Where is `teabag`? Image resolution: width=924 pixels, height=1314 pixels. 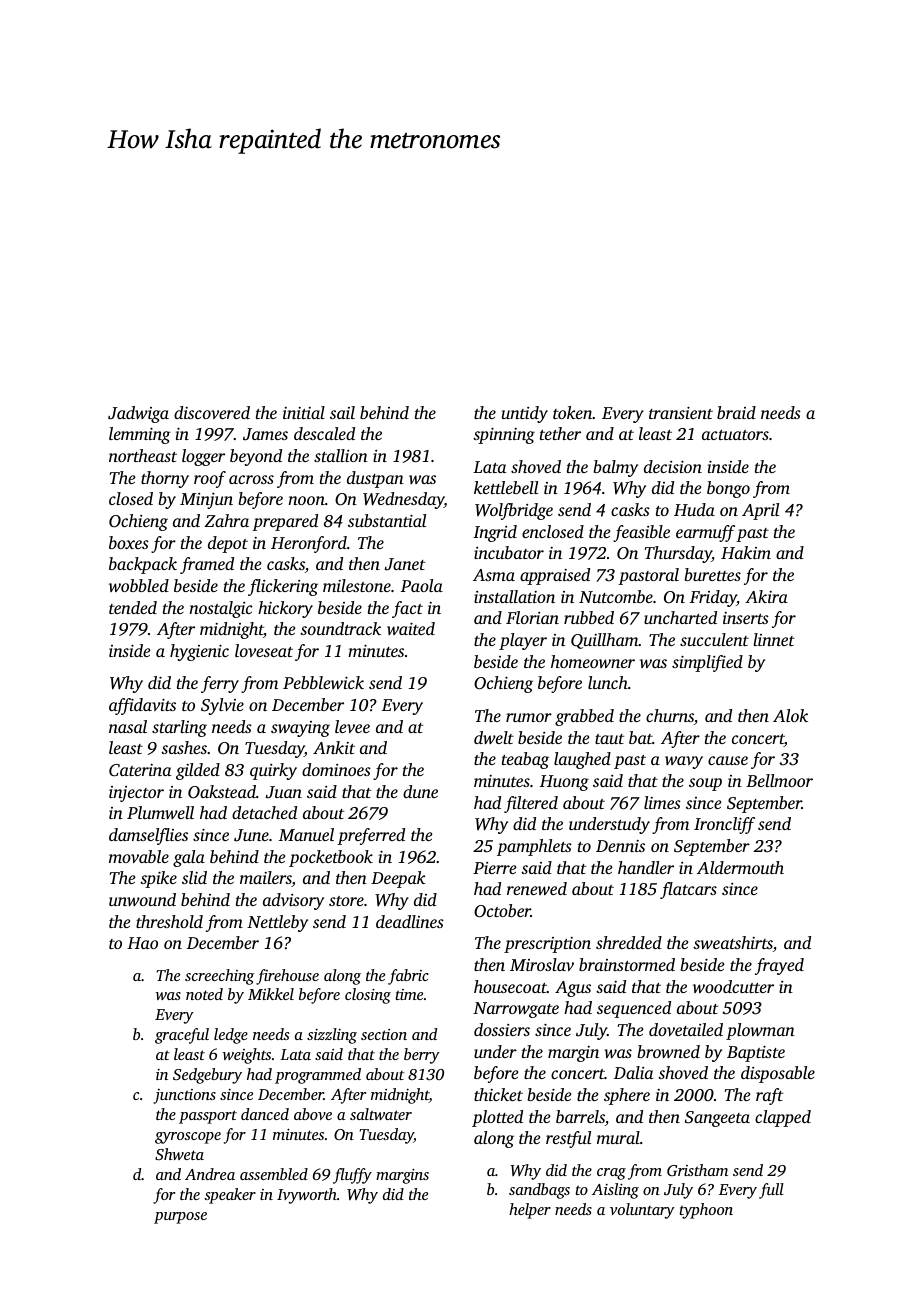 teabag is located at coordinates (525, 760).
